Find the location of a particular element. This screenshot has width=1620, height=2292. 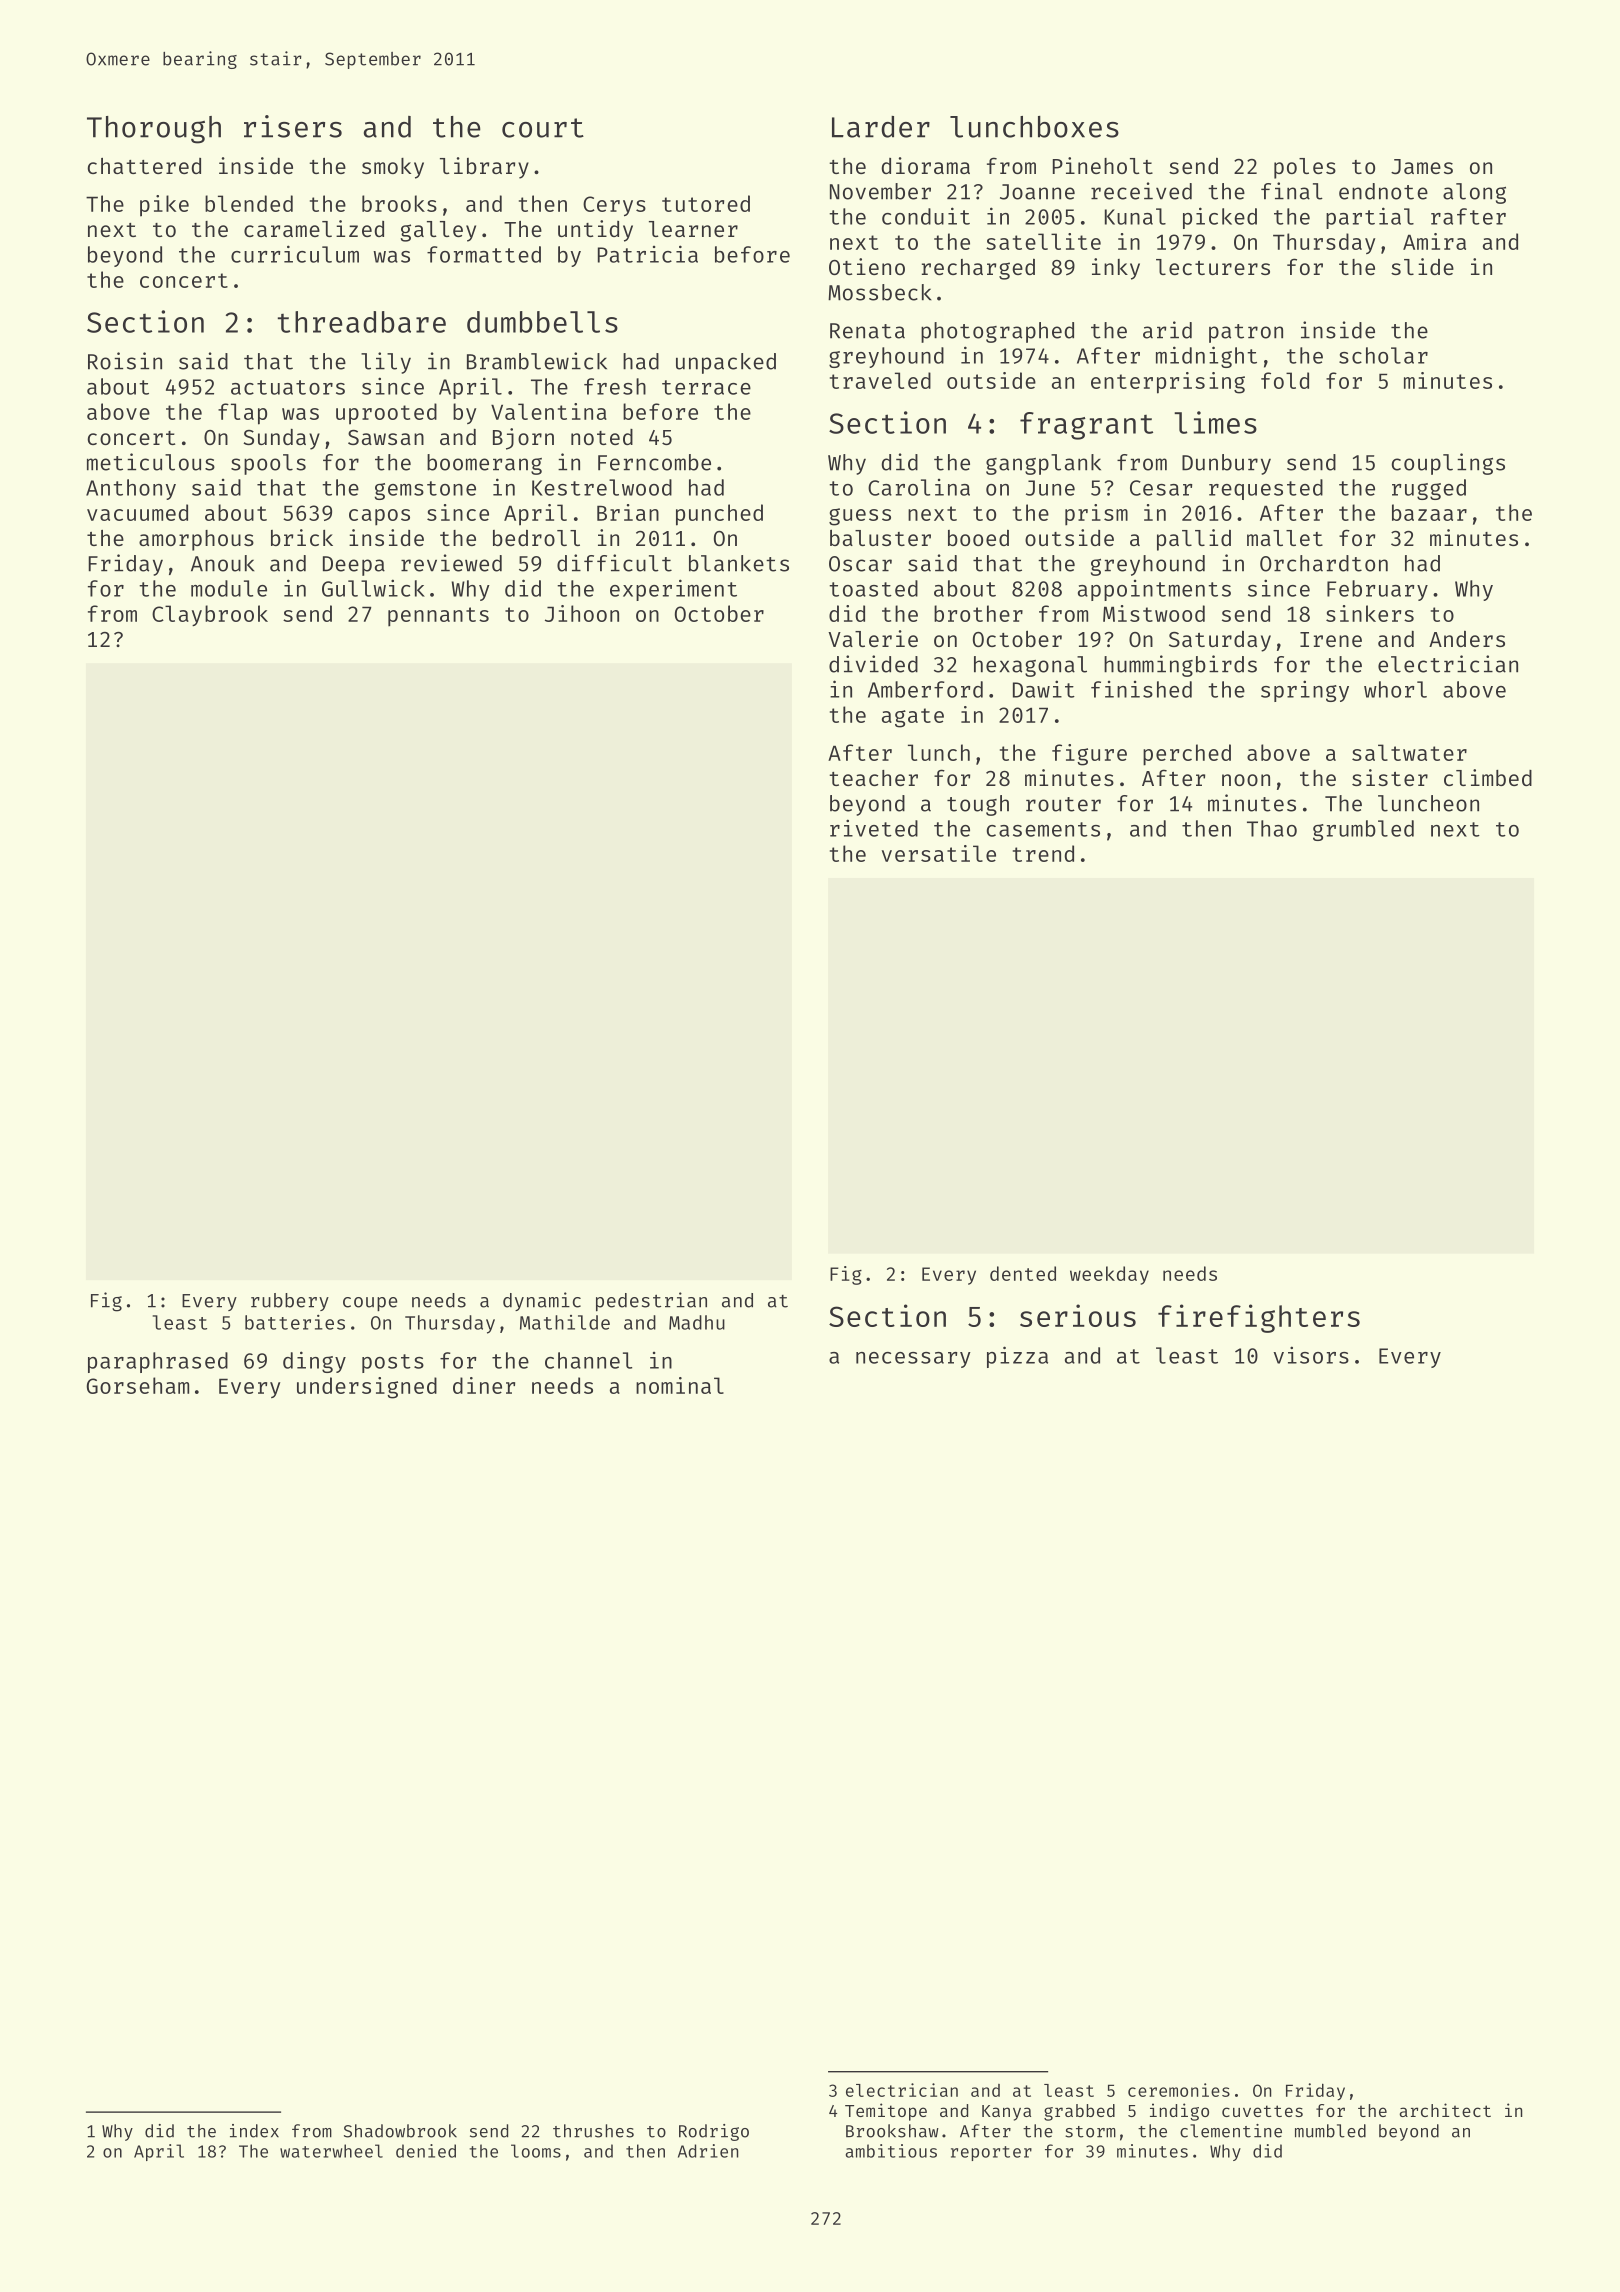

Dawit is located at coordinates (1044, 689).
